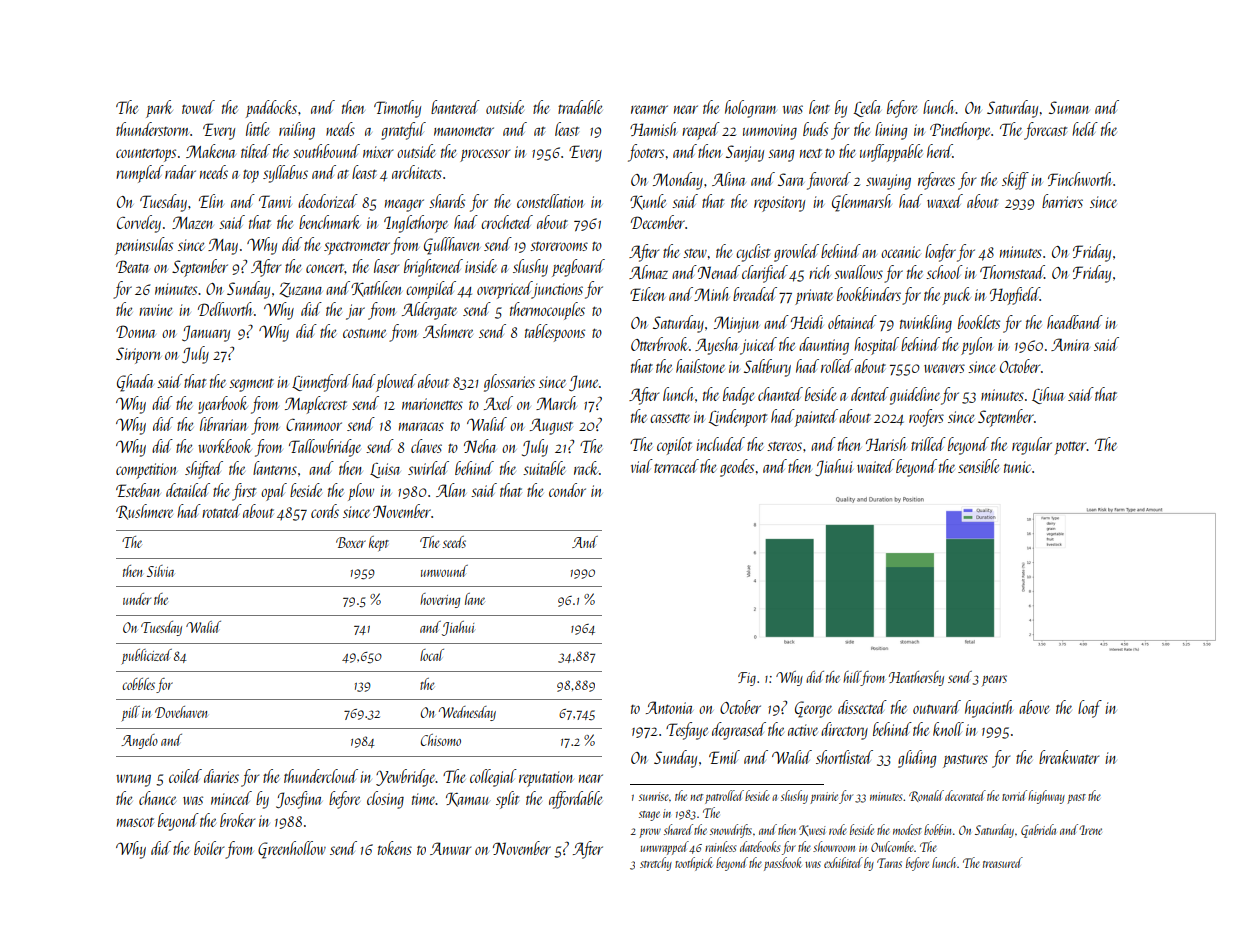 Image resolution: width=1233 pixels, height=952 pixels. What do you see at coordinates (475, 599) in the screenshot?
I see `lane` at bounding box center [475, 599].
